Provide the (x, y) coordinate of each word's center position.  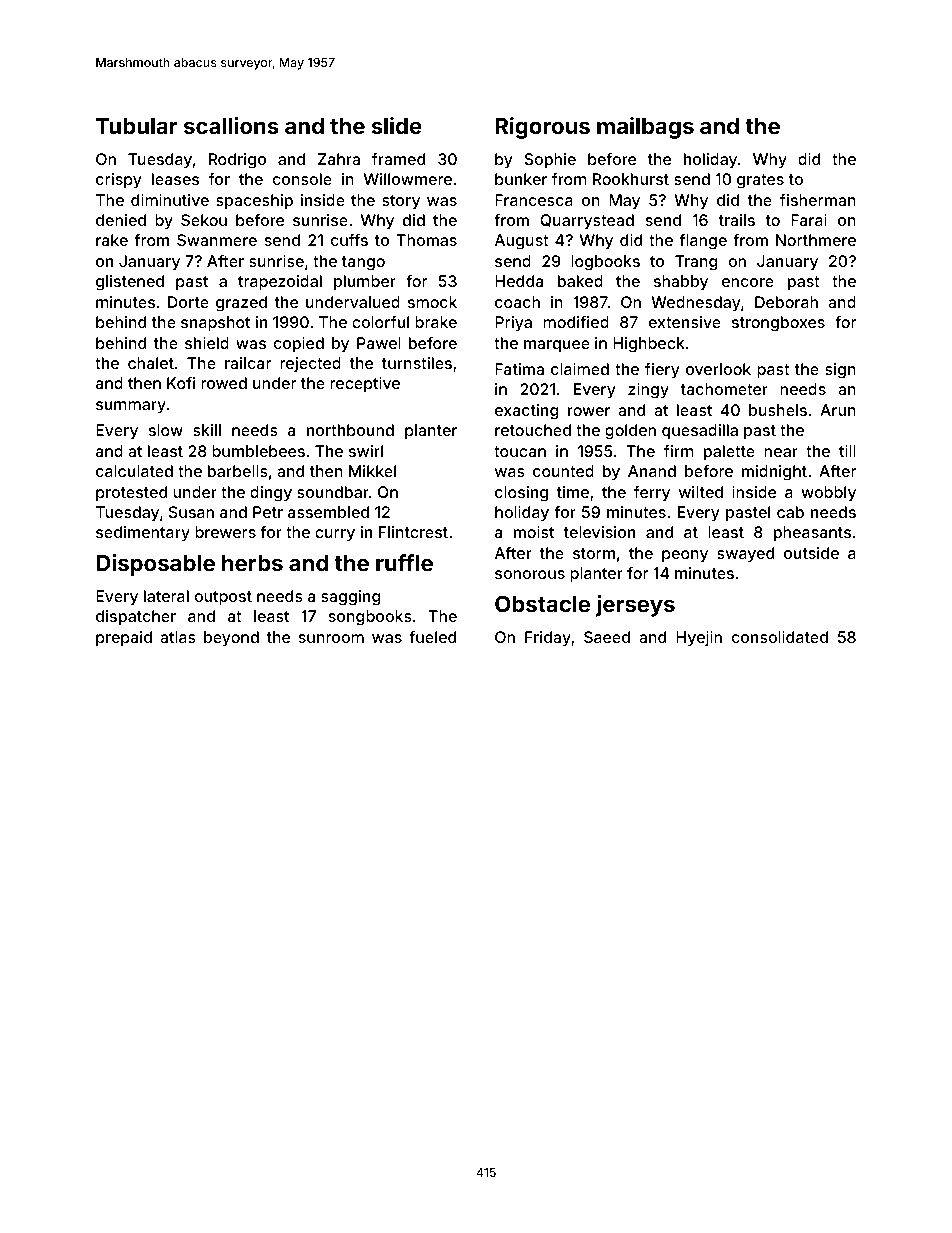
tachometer (724, 389)
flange (703, 242)
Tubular (137, 126)
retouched (533, 430)
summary (131, 407)
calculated (134, 471)
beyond (231, 639)
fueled (432, 637)
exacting (526, 412)
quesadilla (700, 432)
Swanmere (217, 240)
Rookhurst (631, 179)
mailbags (645, 128)
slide (397, 125)
